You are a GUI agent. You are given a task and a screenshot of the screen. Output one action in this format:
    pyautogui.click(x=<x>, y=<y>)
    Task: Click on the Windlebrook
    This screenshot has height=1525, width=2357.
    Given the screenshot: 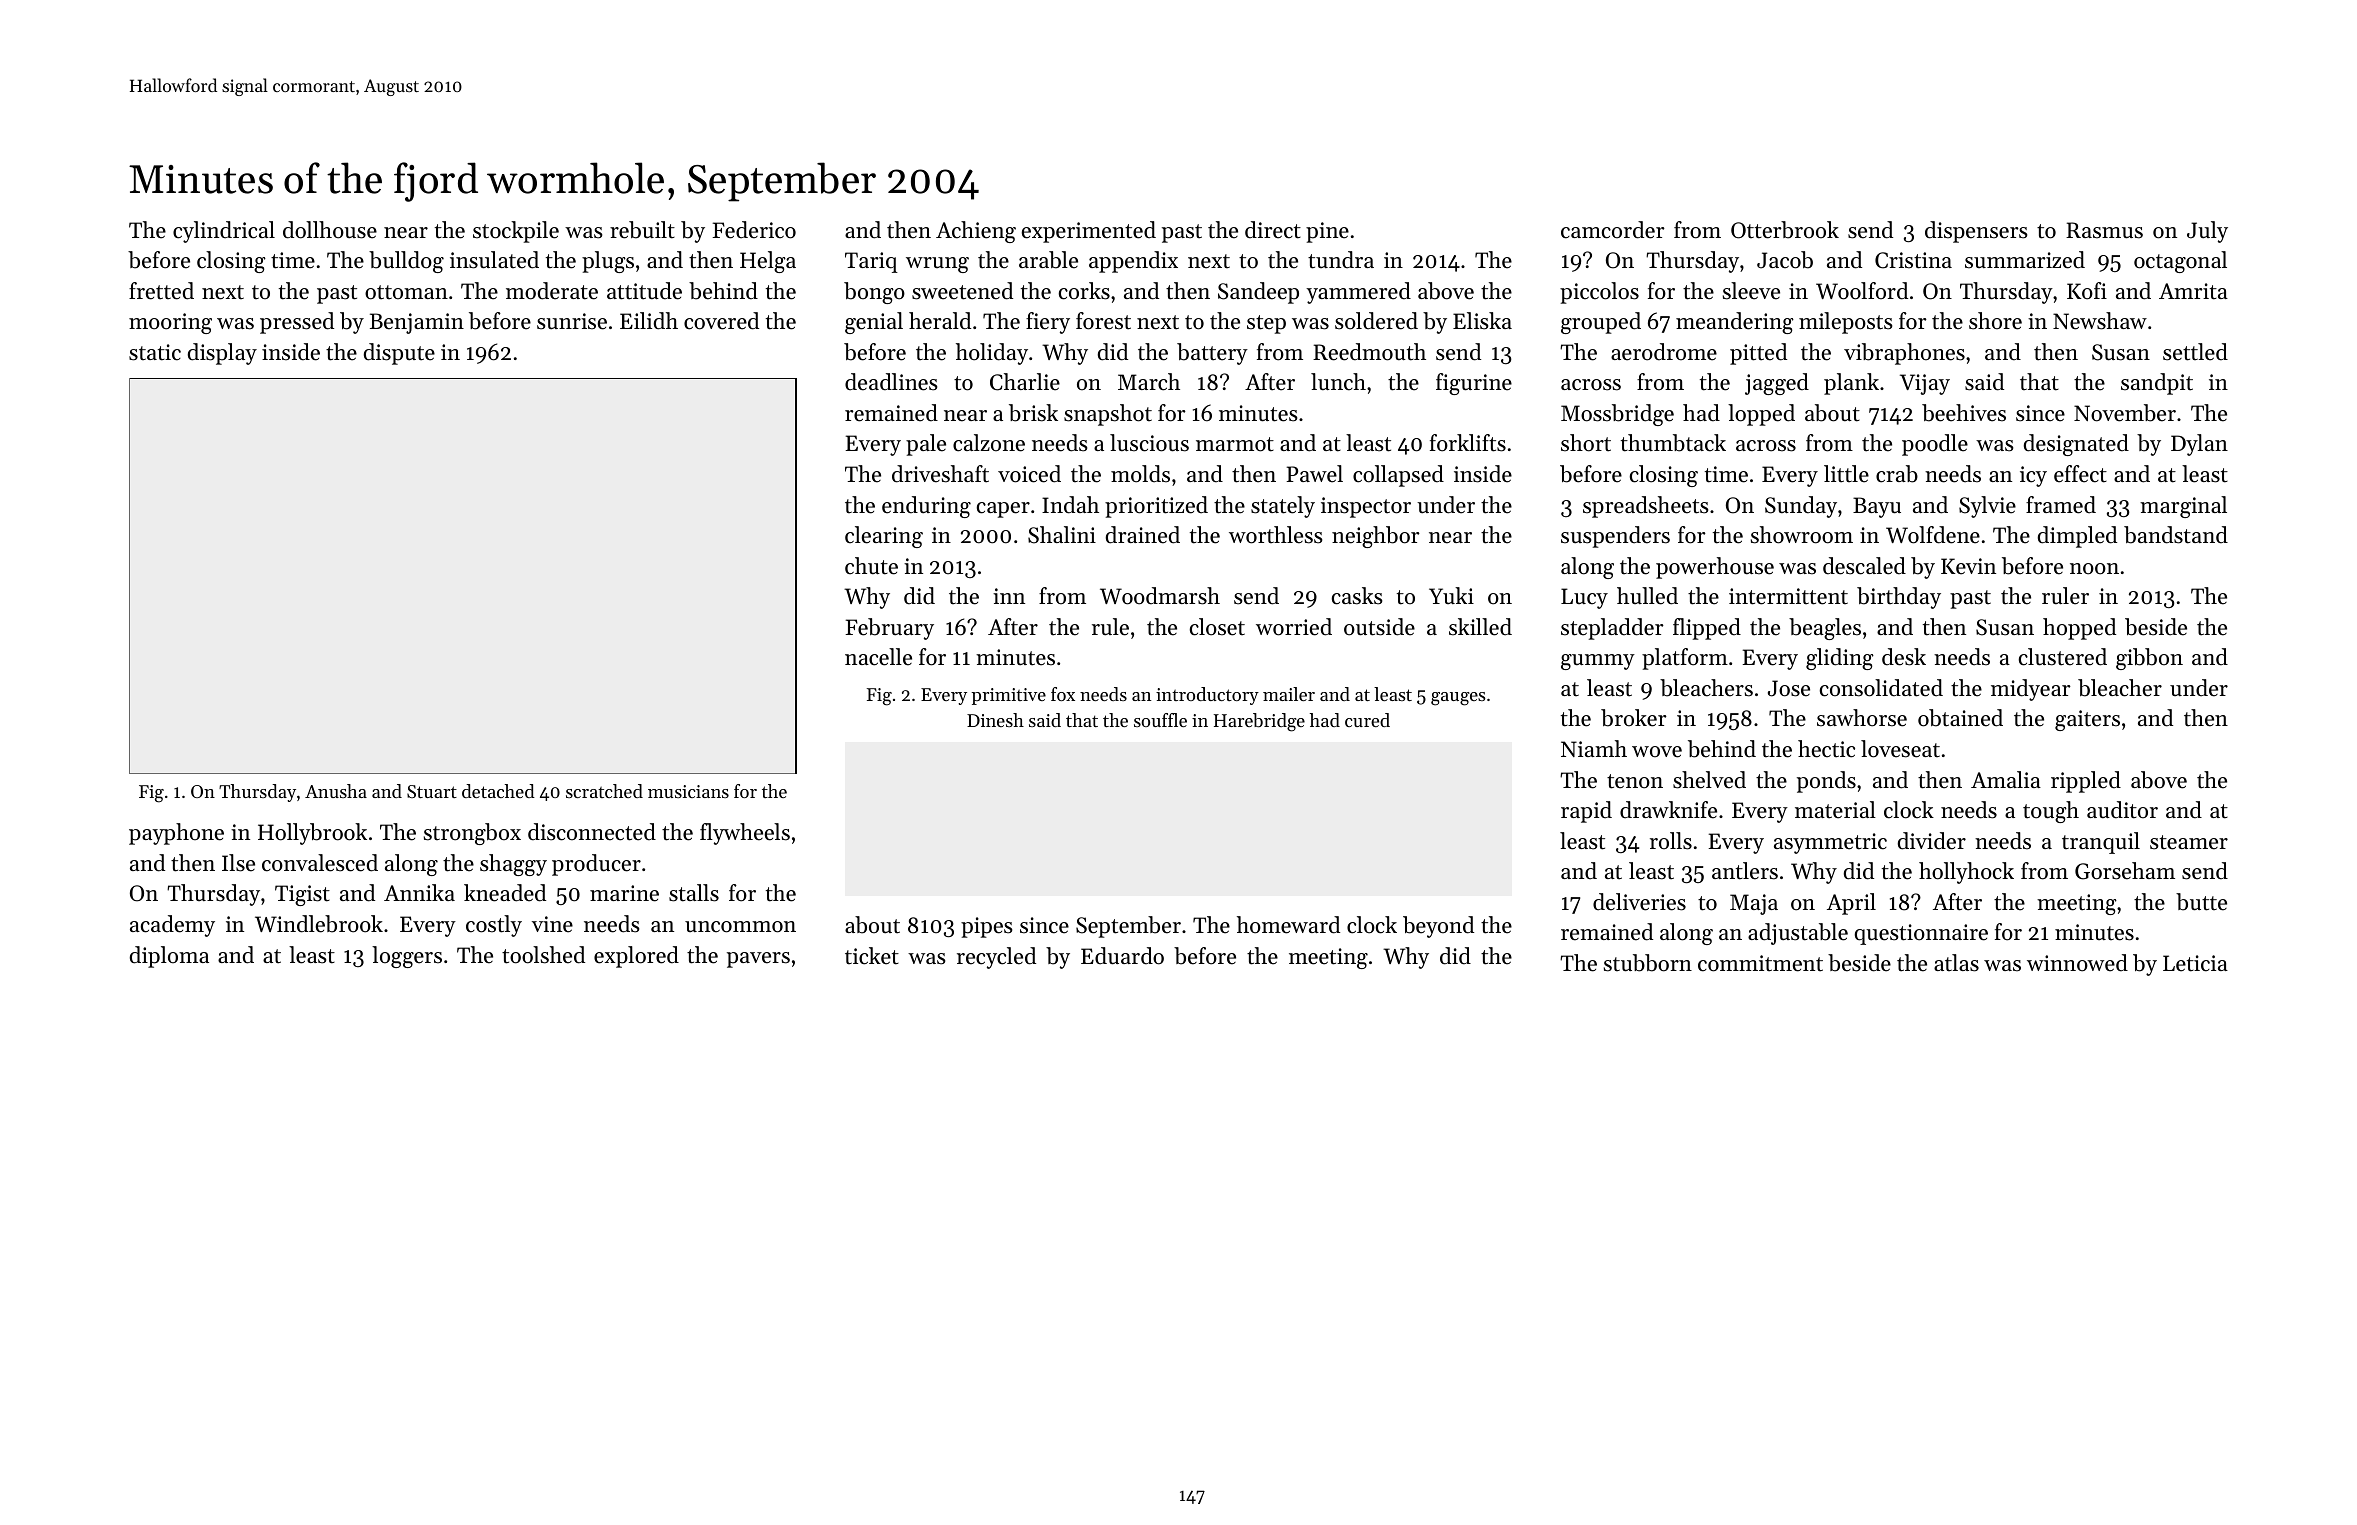 What is the action you would take?
    pyautogui.click(x=319, y=924)
